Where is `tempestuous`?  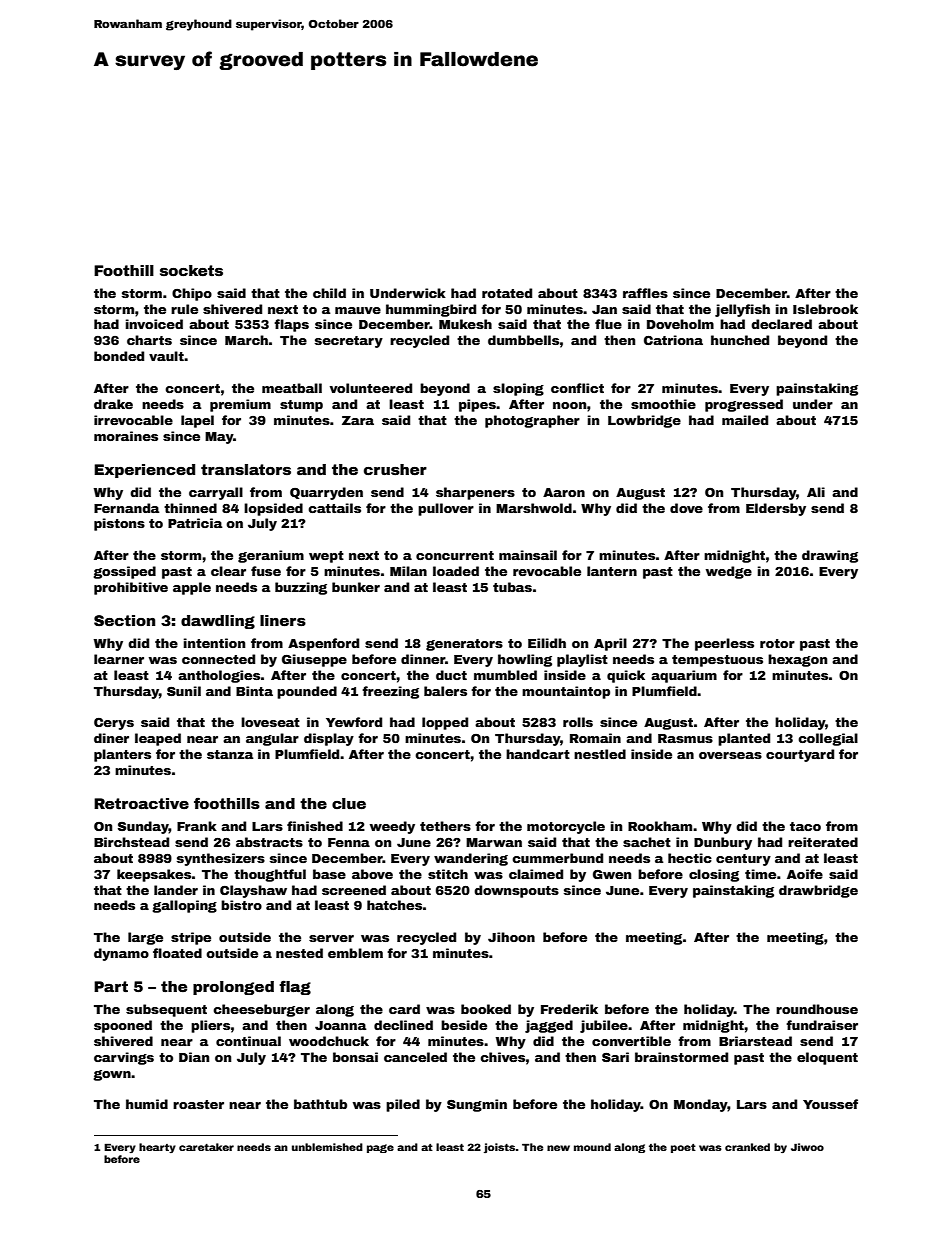
tempestuous is located at coordinates (717, 661).
